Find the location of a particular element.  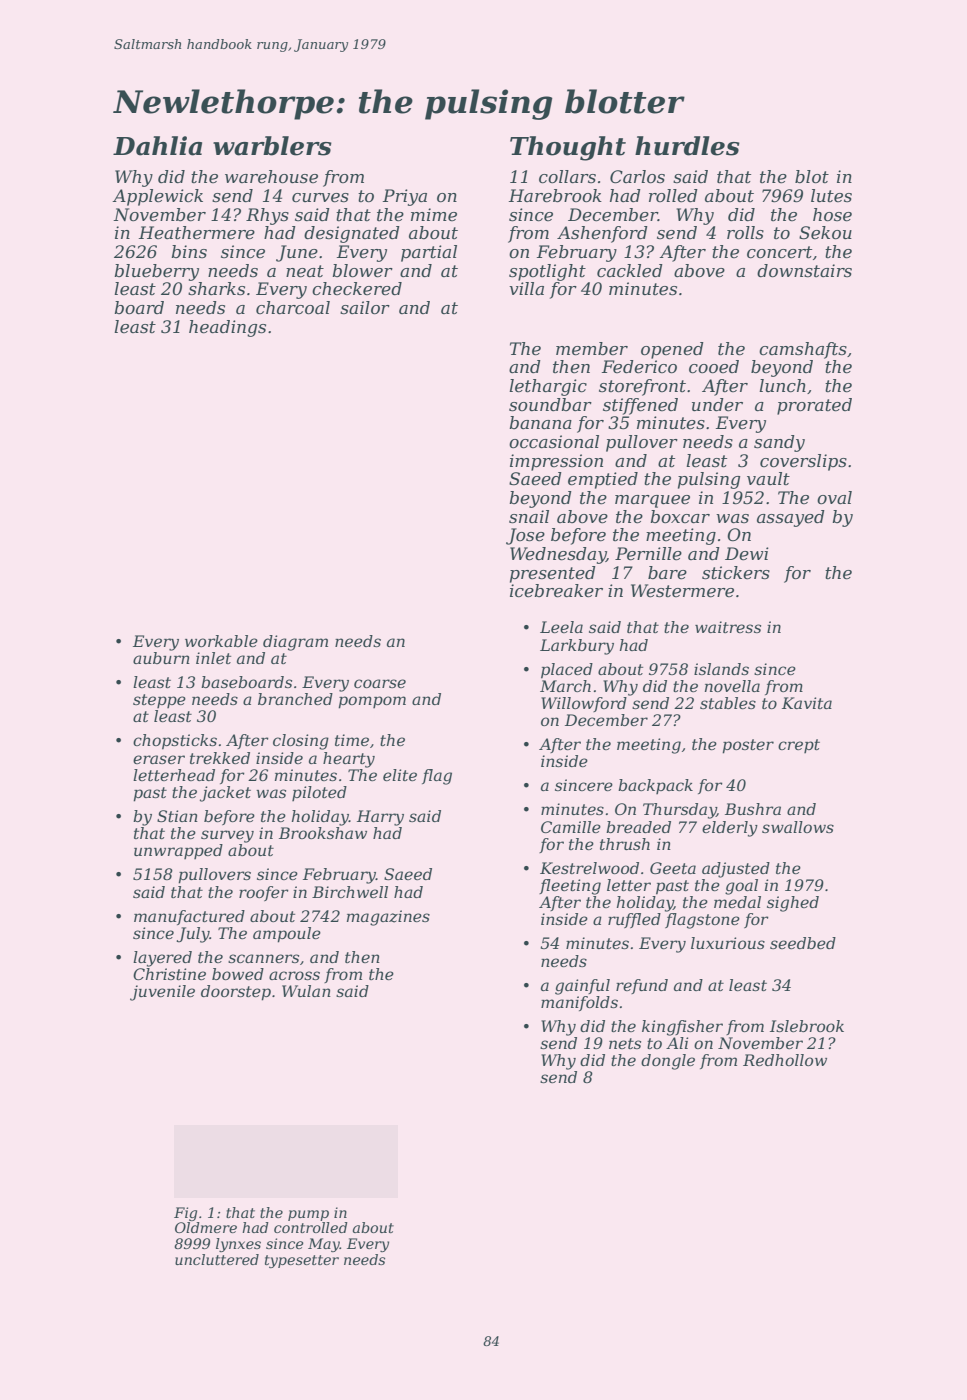

headings is located at coordinates (227, 328).
